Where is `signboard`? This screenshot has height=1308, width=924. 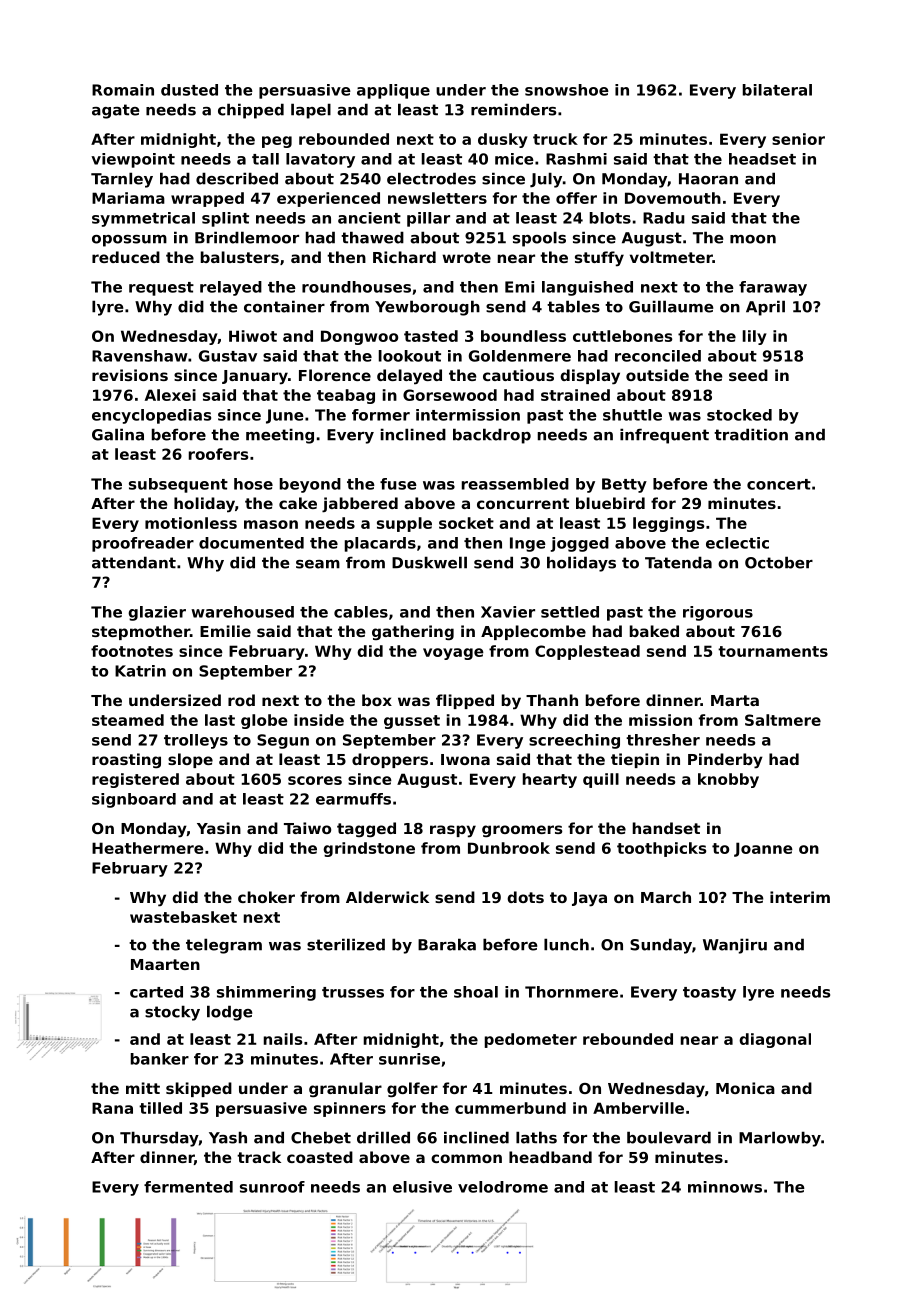
signboard is located at coordinates (134, 800).
